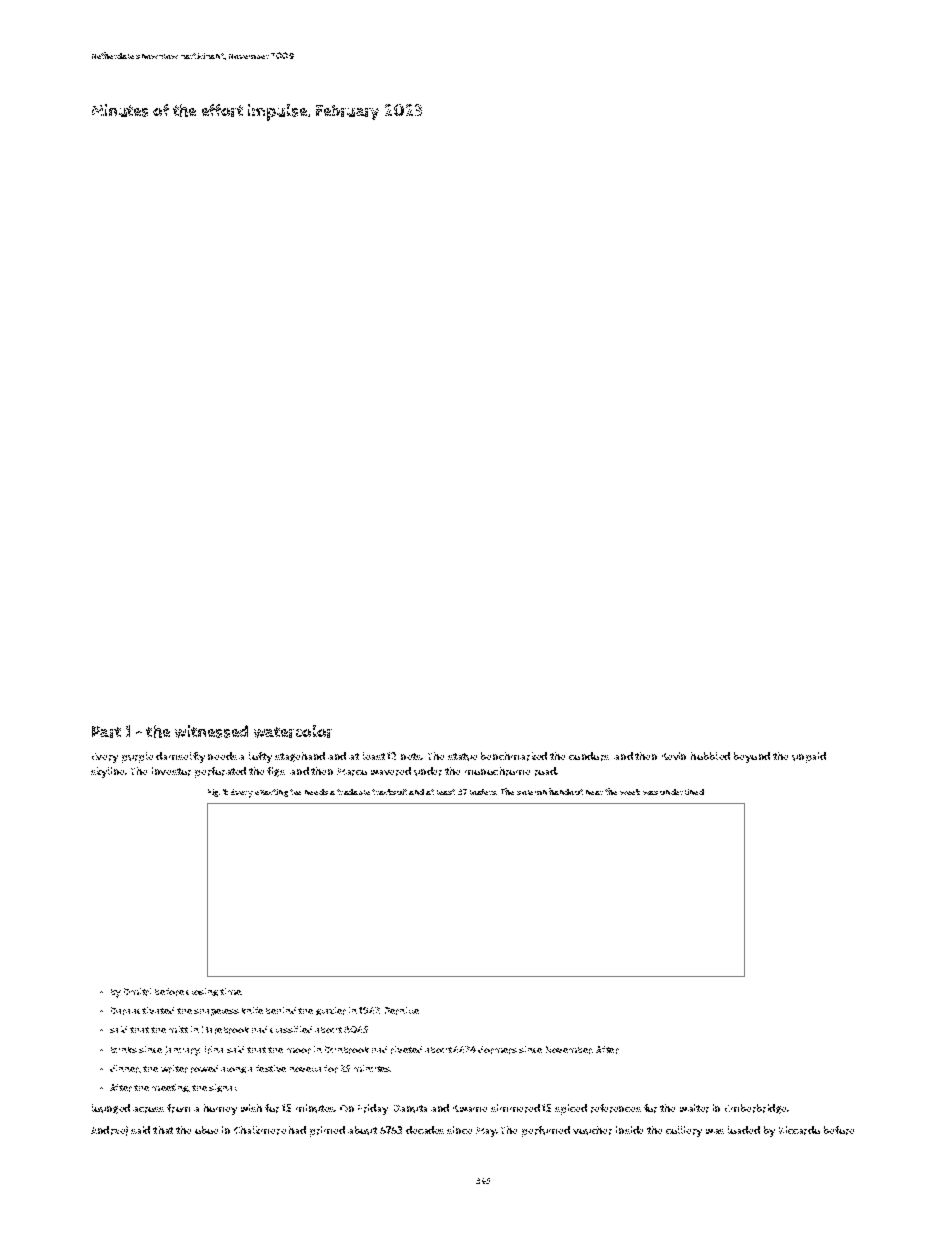 Image resolution: width=952 pixels, height=1233 pixels. I want to click on week, so click(630, 792).
